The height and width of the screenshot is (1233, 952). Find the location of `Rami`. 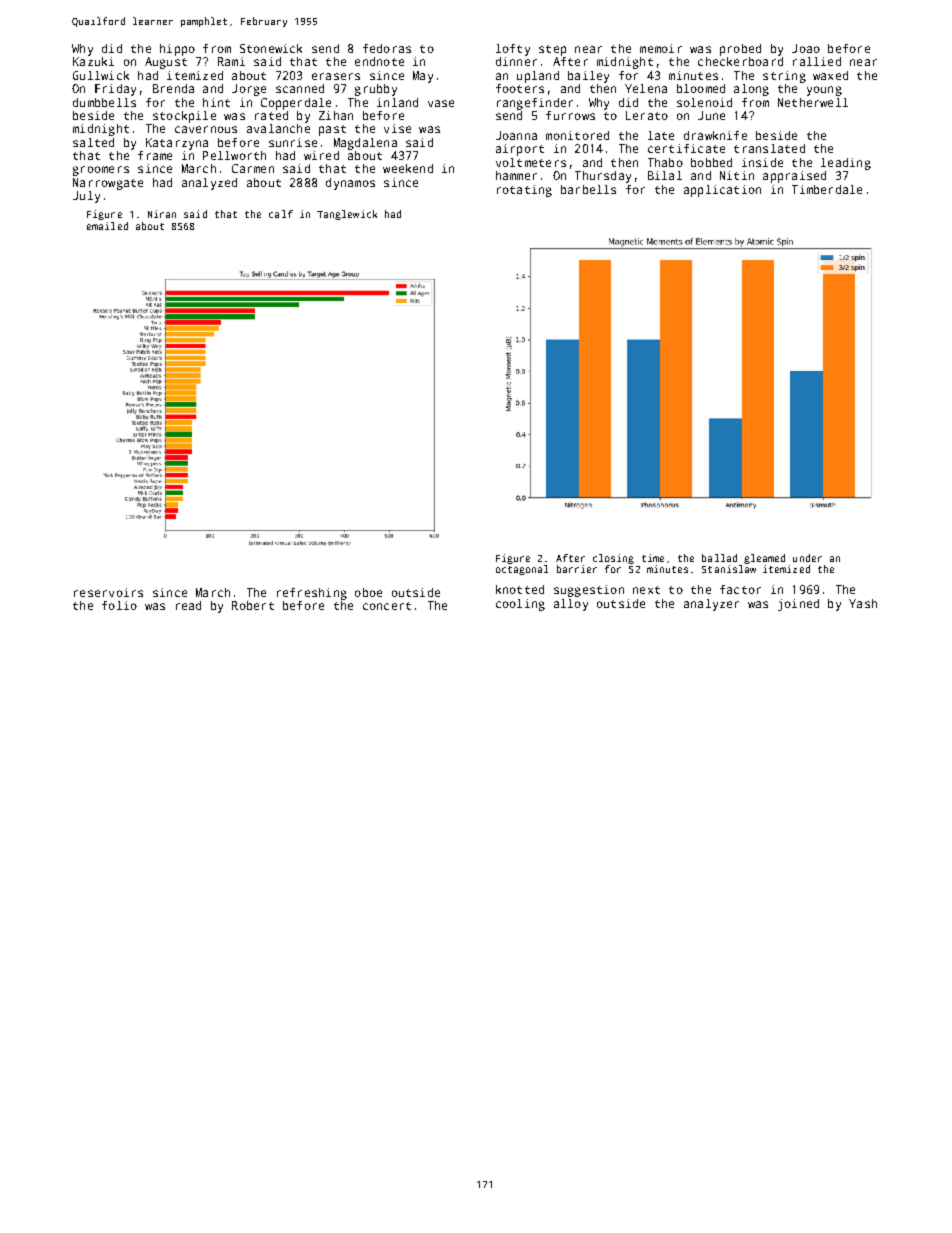

Rami is located at coordinates (231, 61).
